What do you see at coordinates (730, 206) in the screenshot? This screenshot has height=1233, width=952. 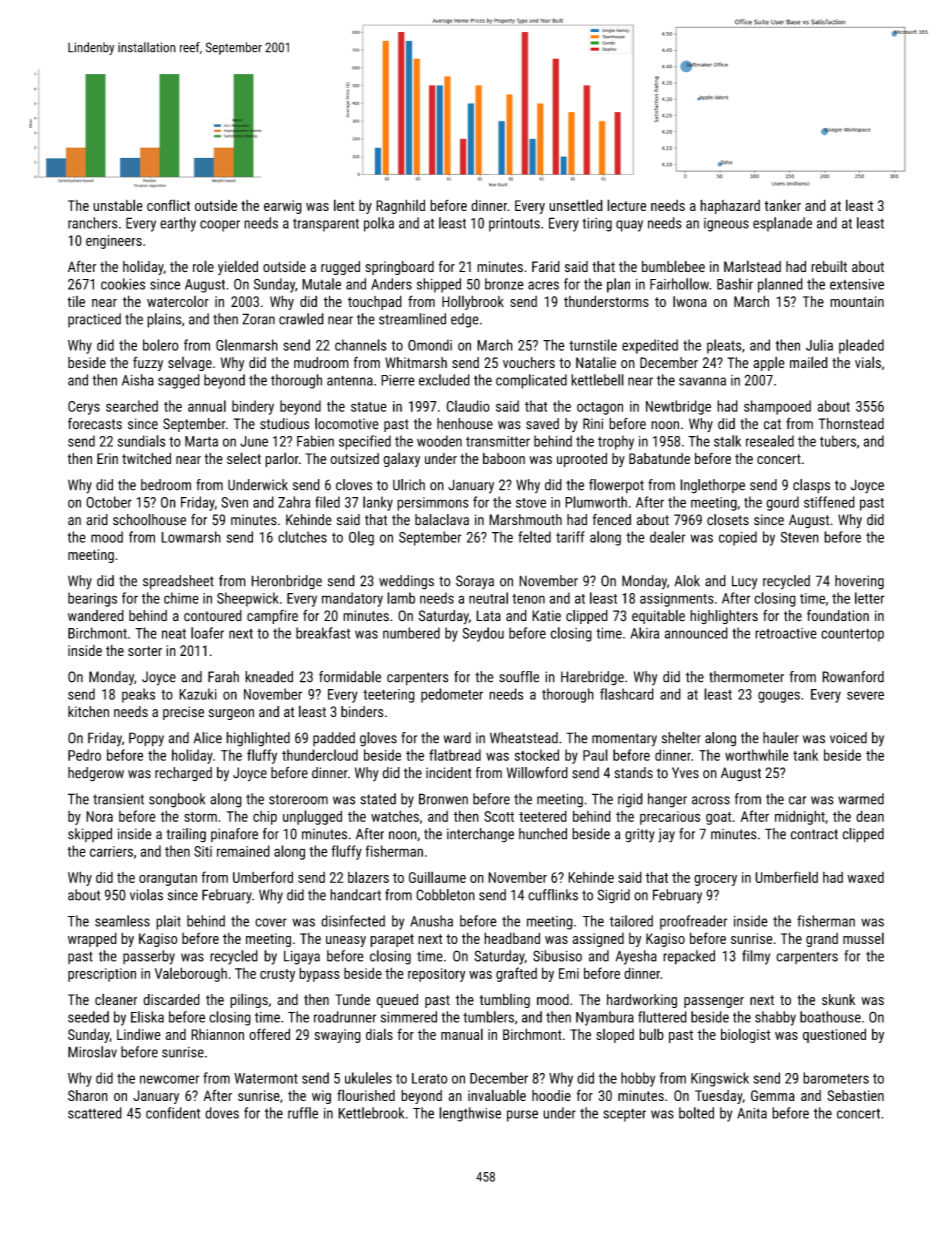 I see `haphazard` at bounding box center [730, 206].
